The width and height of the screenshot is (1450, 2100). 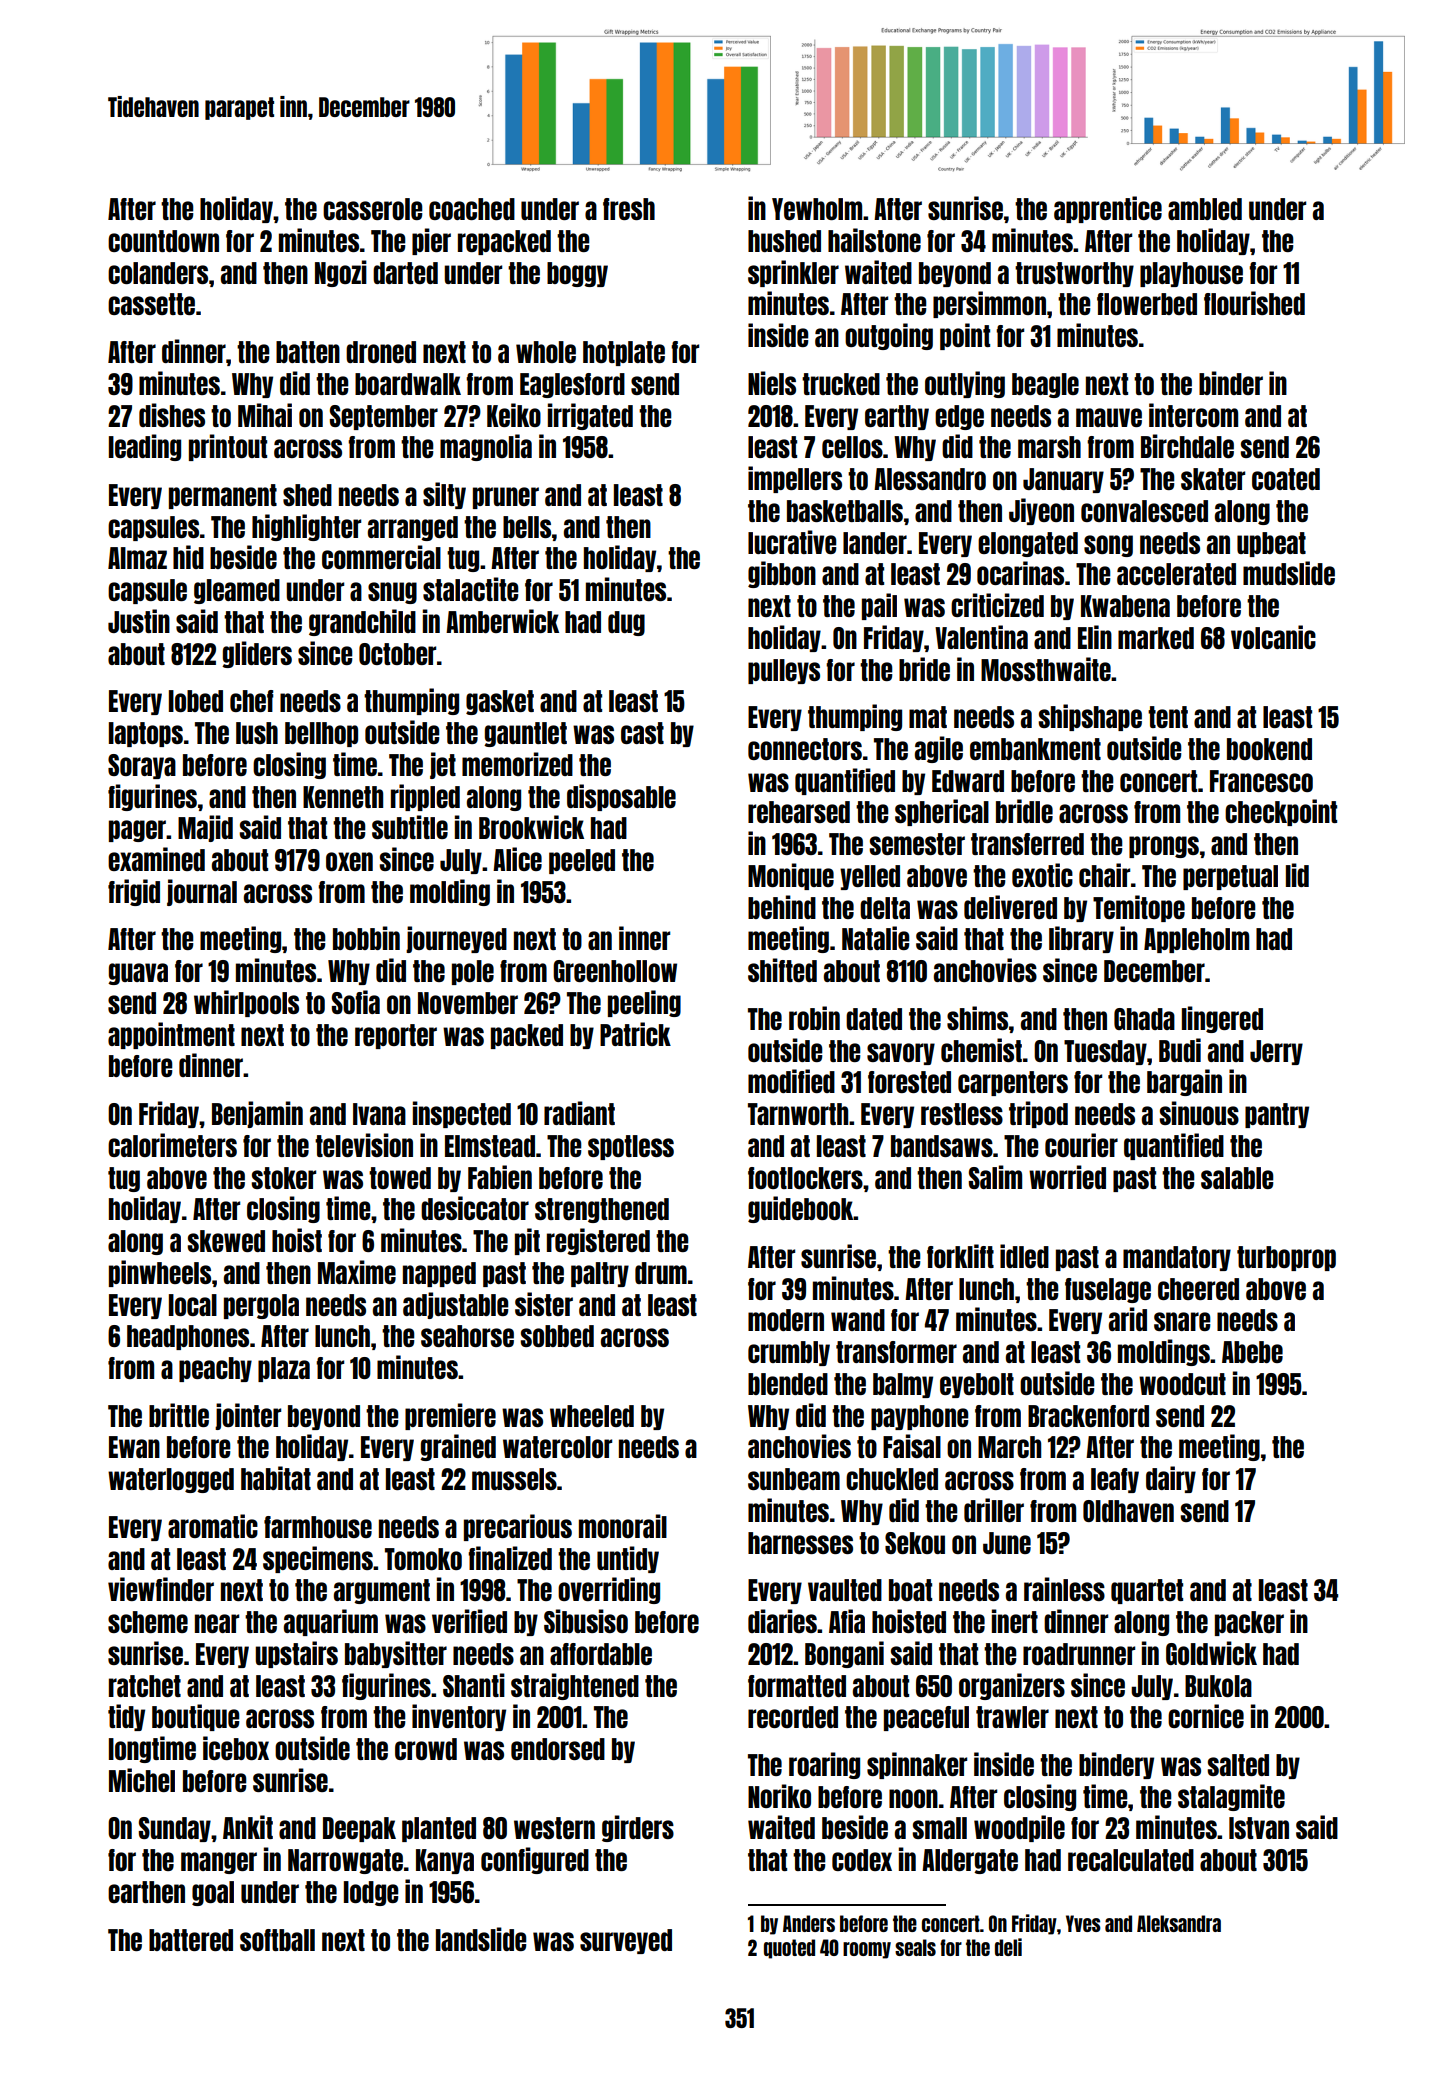 What do you see at coordinates (1211, 1653) in the screenshot?
I see `Goldwick` at bounding box center [1211, 1653].
